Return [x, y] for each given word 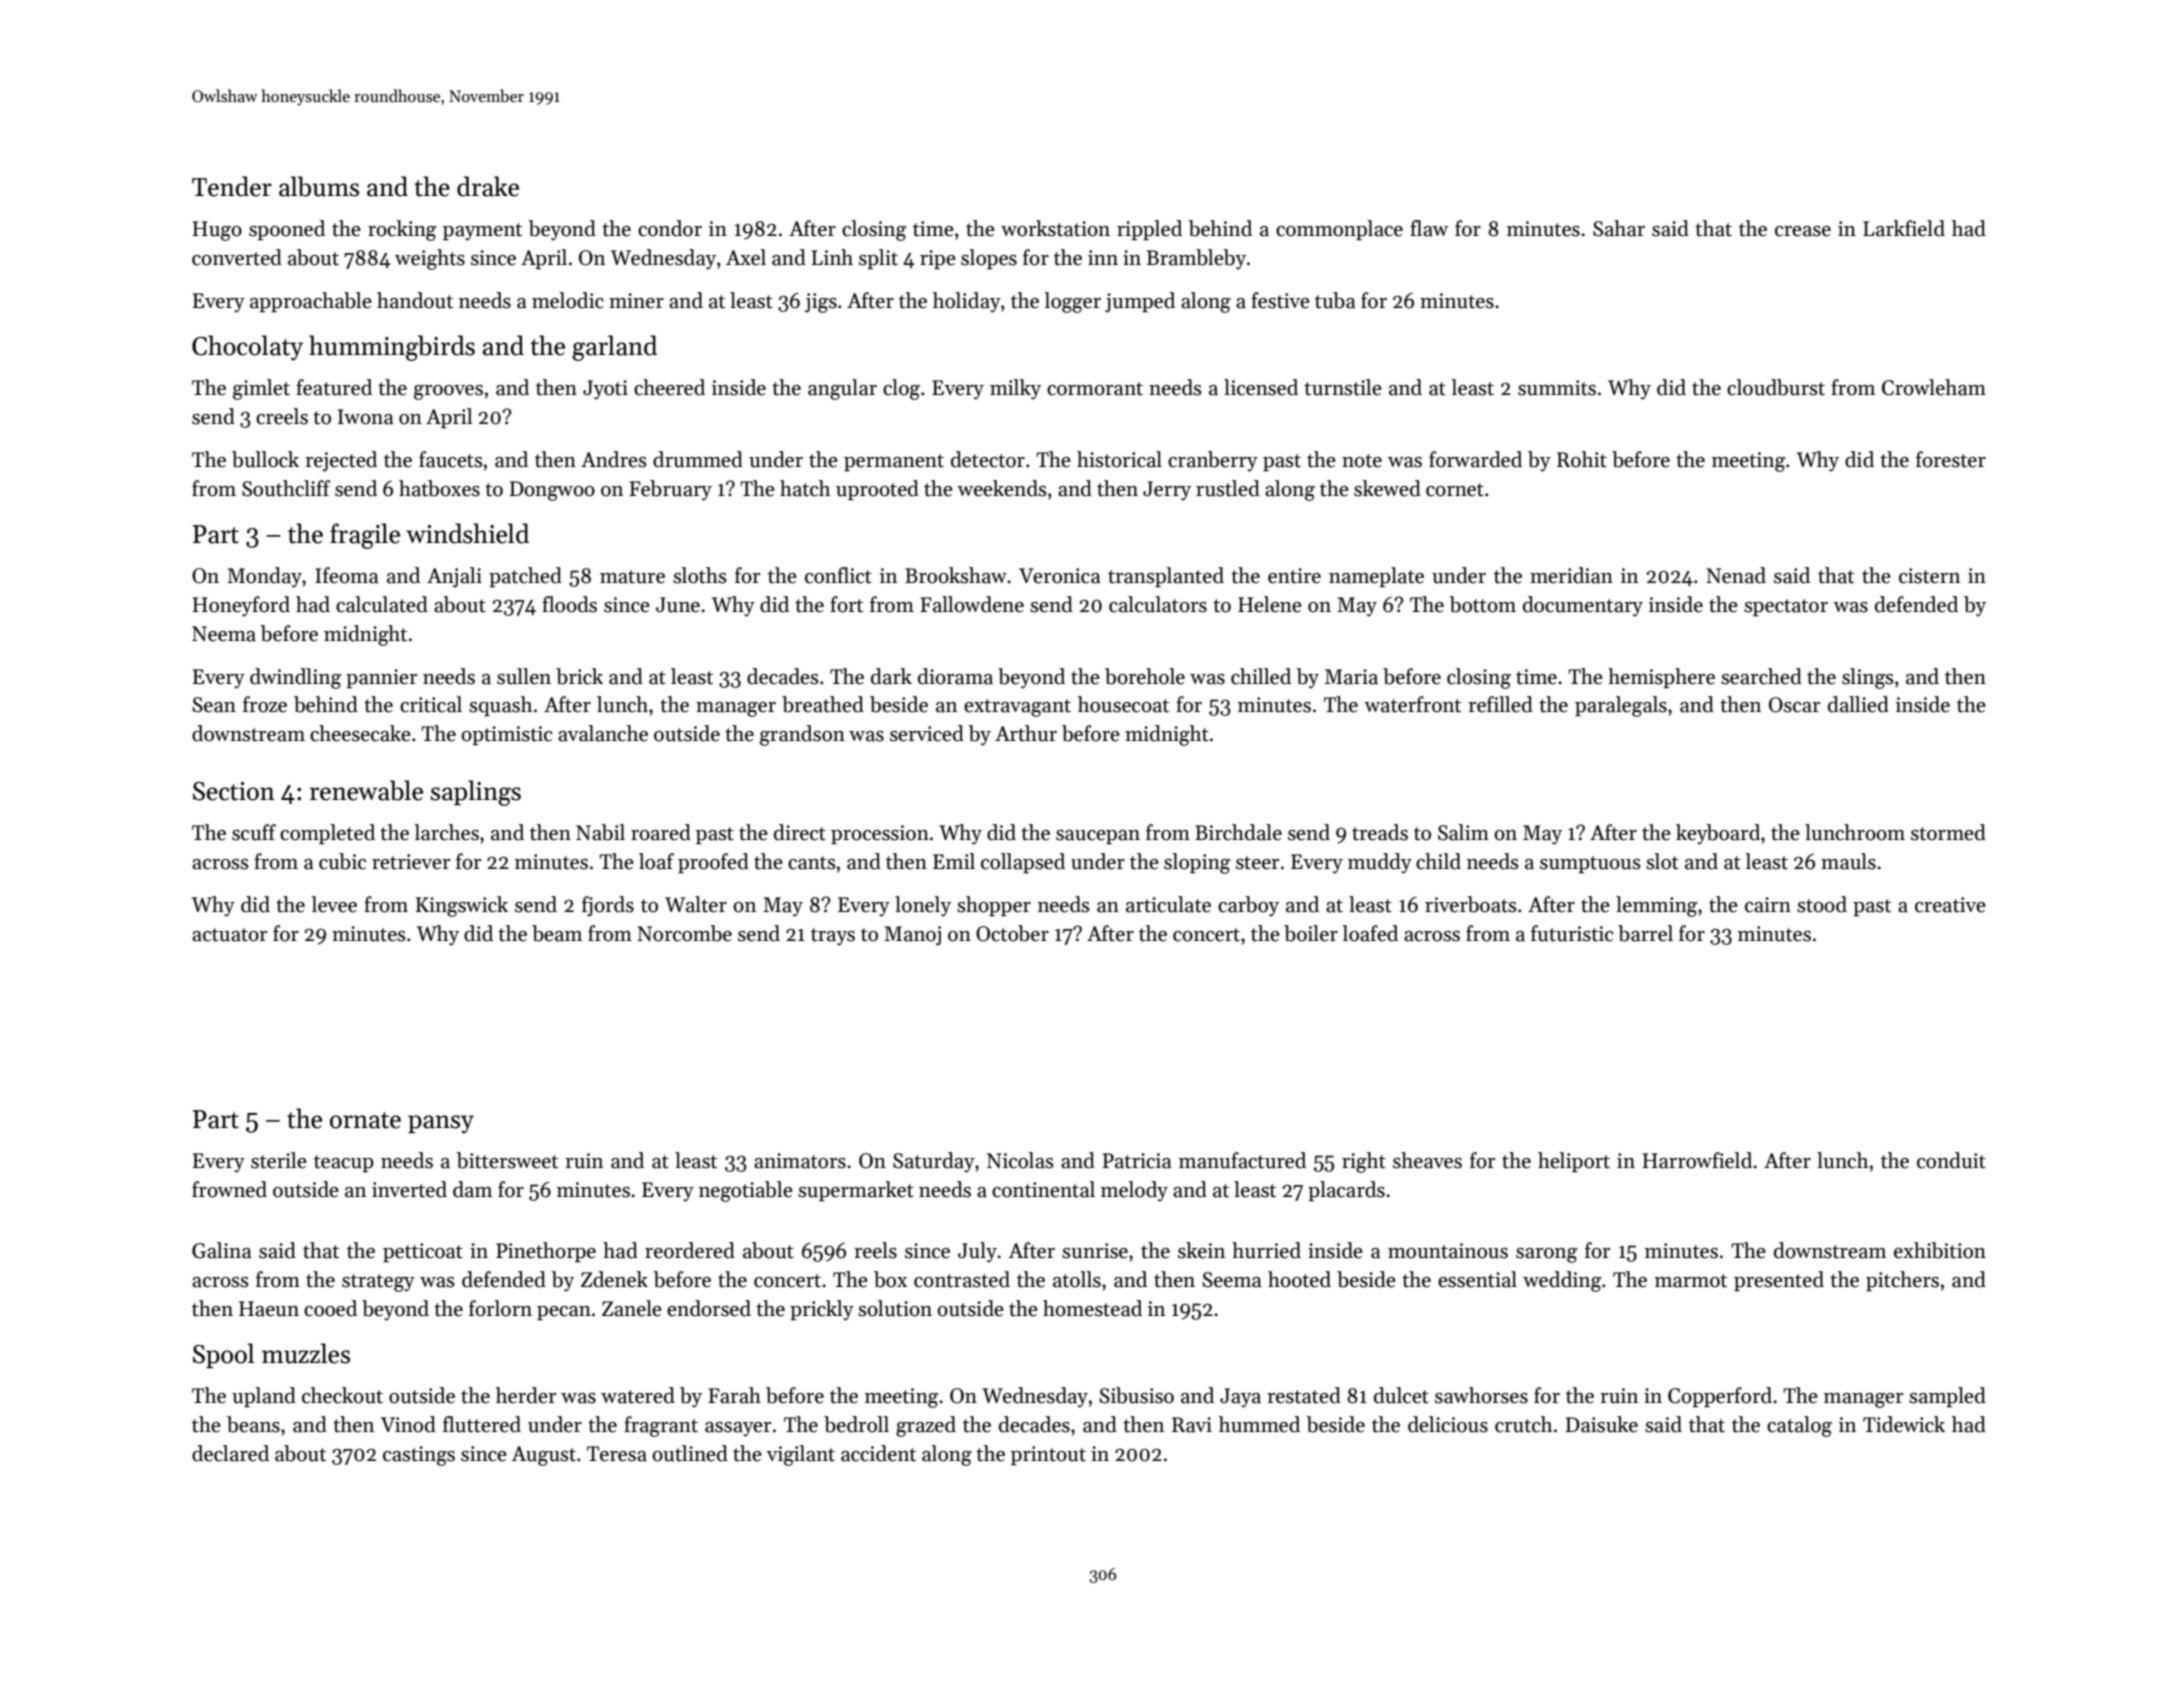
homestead [1092, 1308]
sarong [1547, 1255]
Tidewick [1904, 1424]
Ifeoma [347, 575]
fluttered [482, 1424]
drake [488, 186]
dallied [1858, 704]
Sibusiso [1136, 1395]
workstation [1055, 228]
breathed [823, 704]
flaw [1429, 228]
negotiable [746, 1191]
